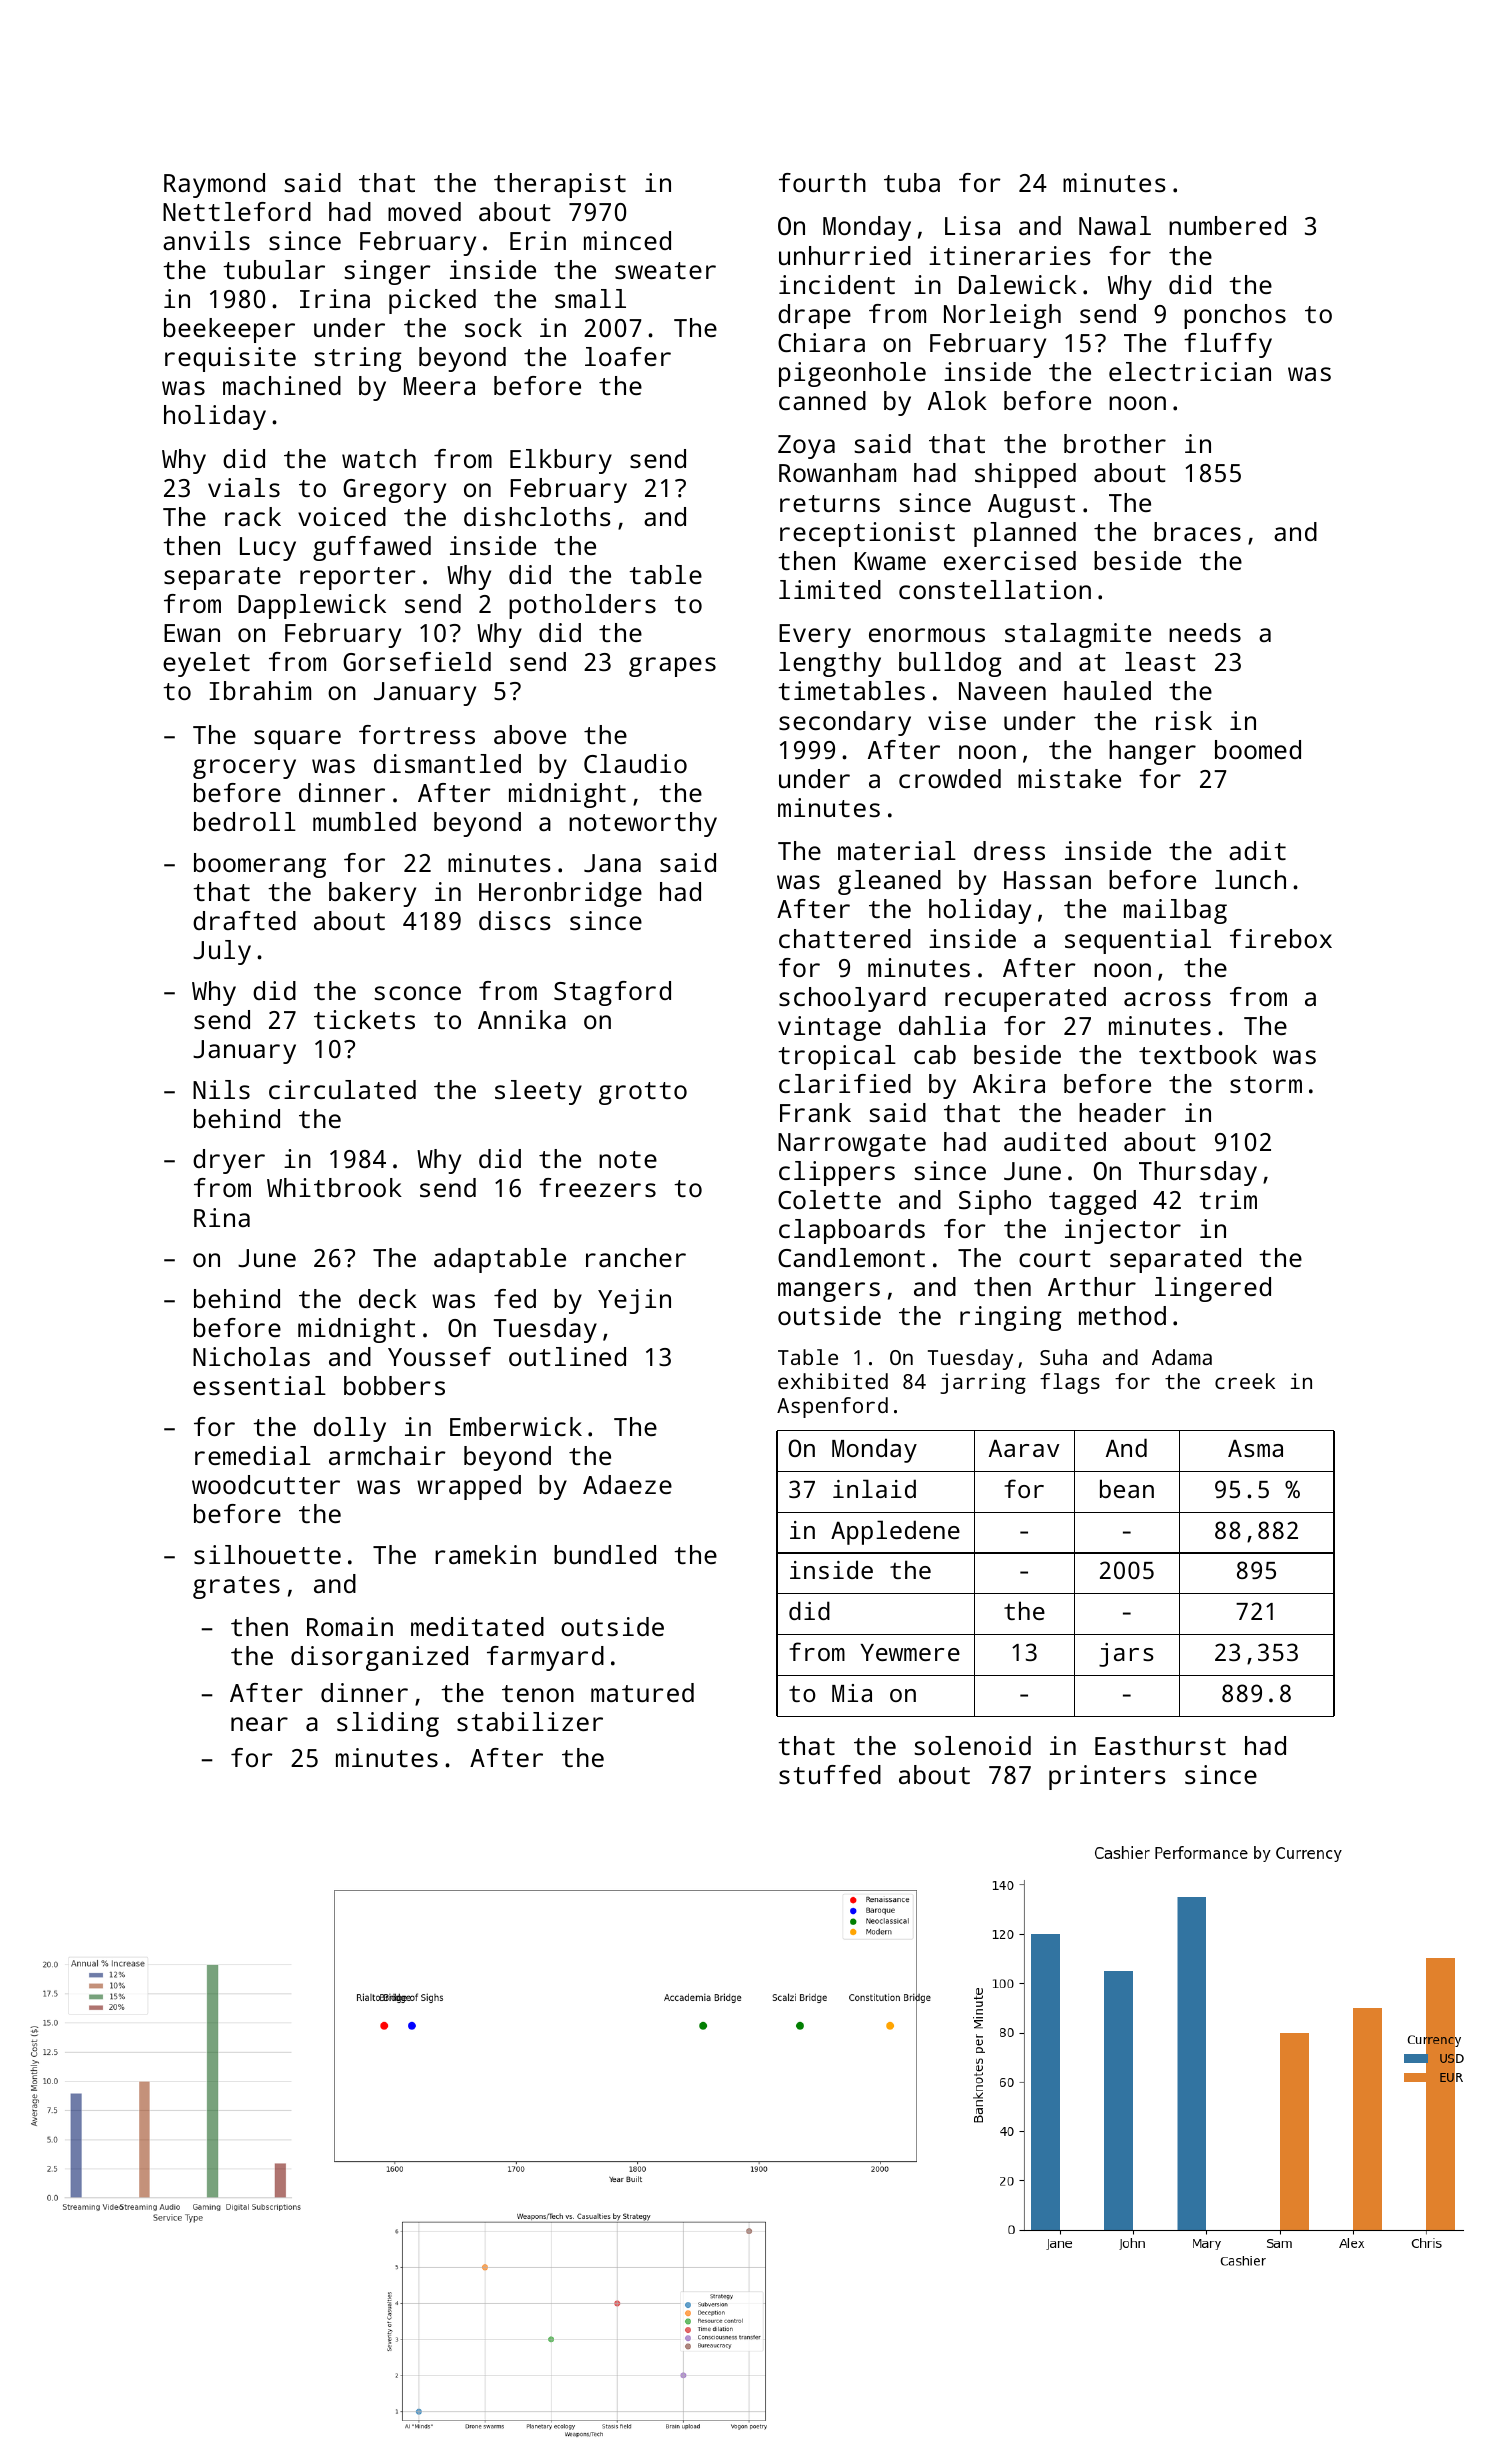  I want to click on therapist, so click(560, 185).
